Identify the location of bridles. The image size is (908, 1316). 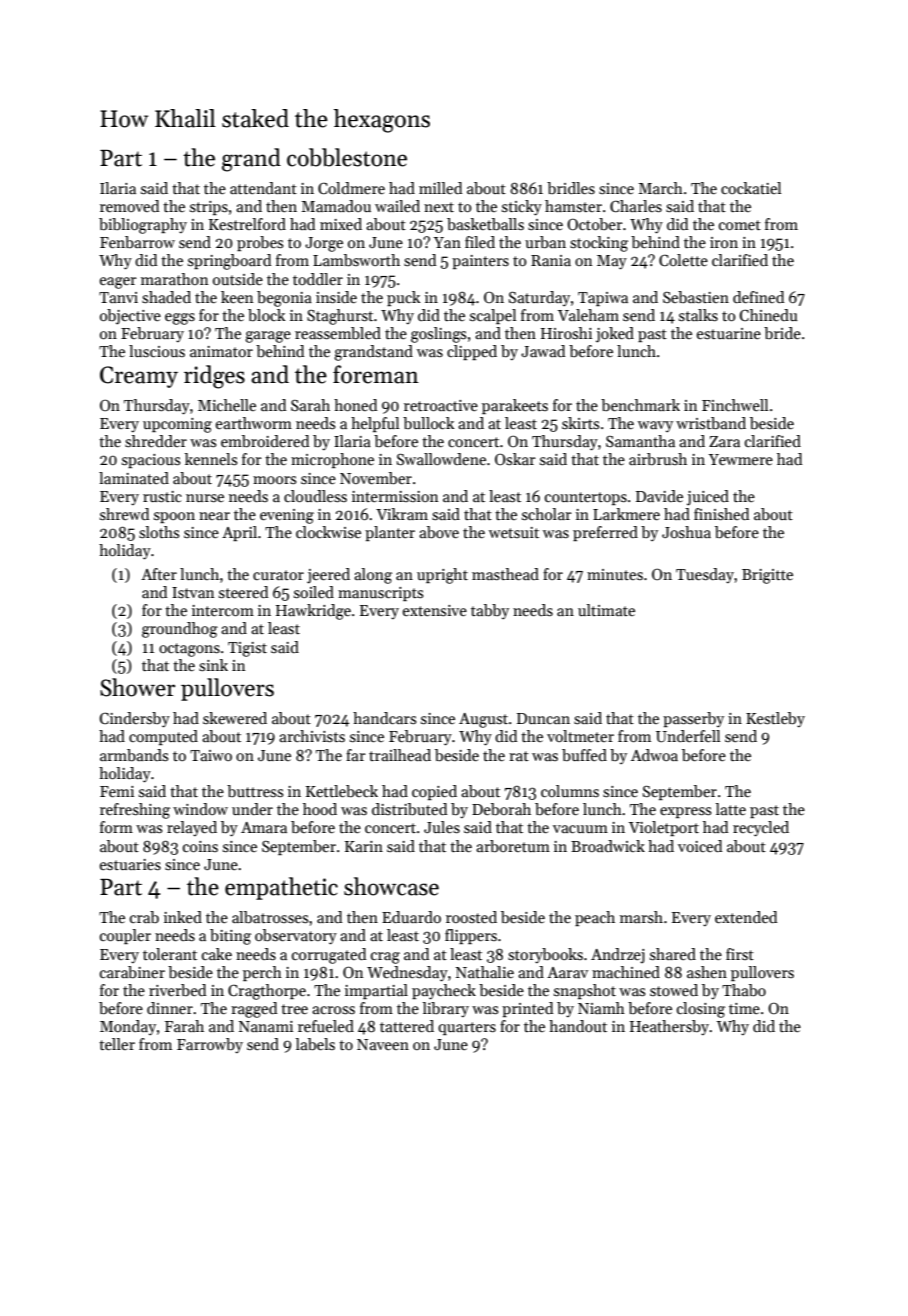
(571, 188).
